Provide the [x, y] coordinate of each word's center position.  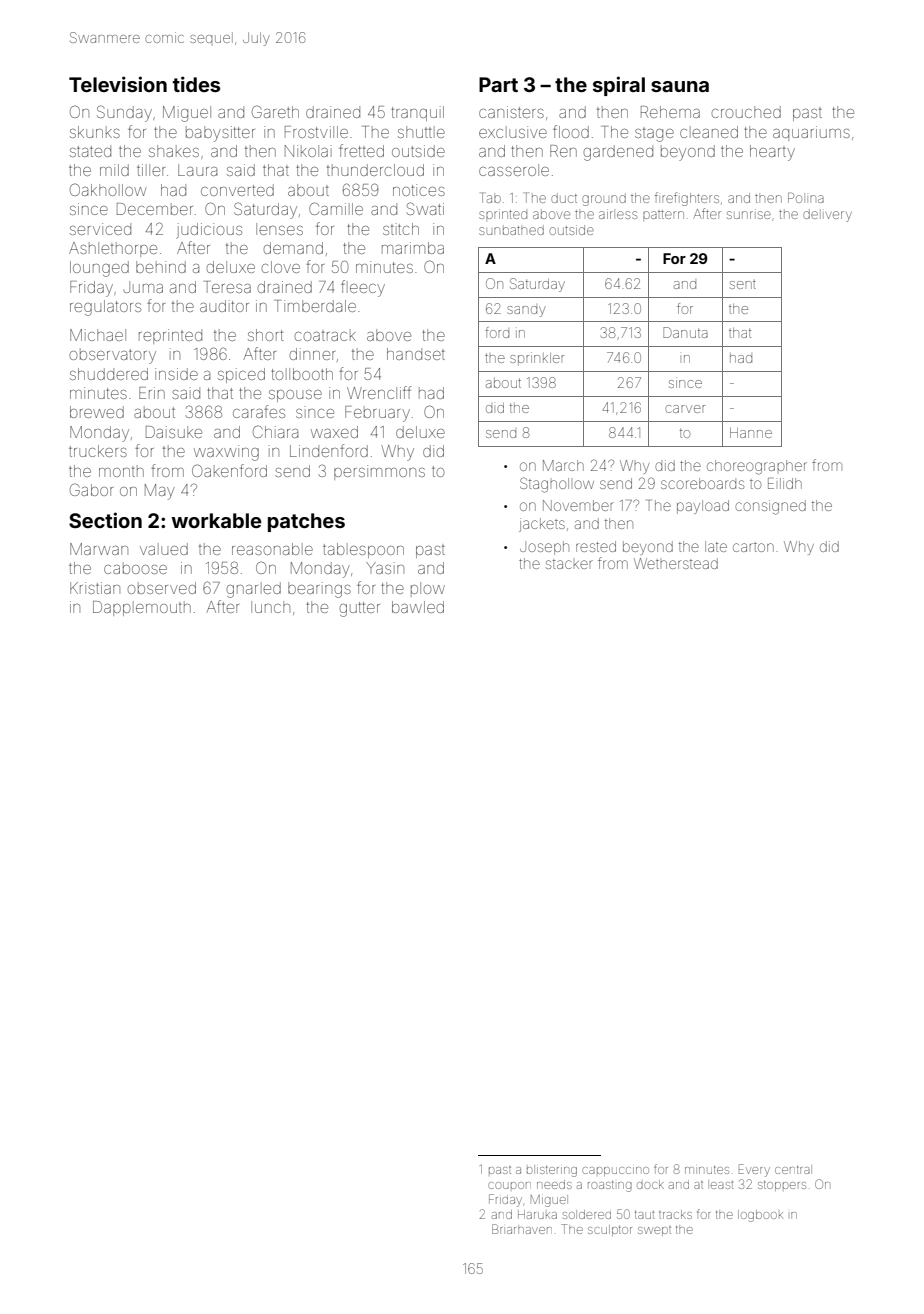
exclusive [513, 132]
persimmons [379, 472]
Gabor [91, 489]
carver [685, 409]
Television [118, 84]
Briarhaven [521, 1229]
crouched [746, 112]
